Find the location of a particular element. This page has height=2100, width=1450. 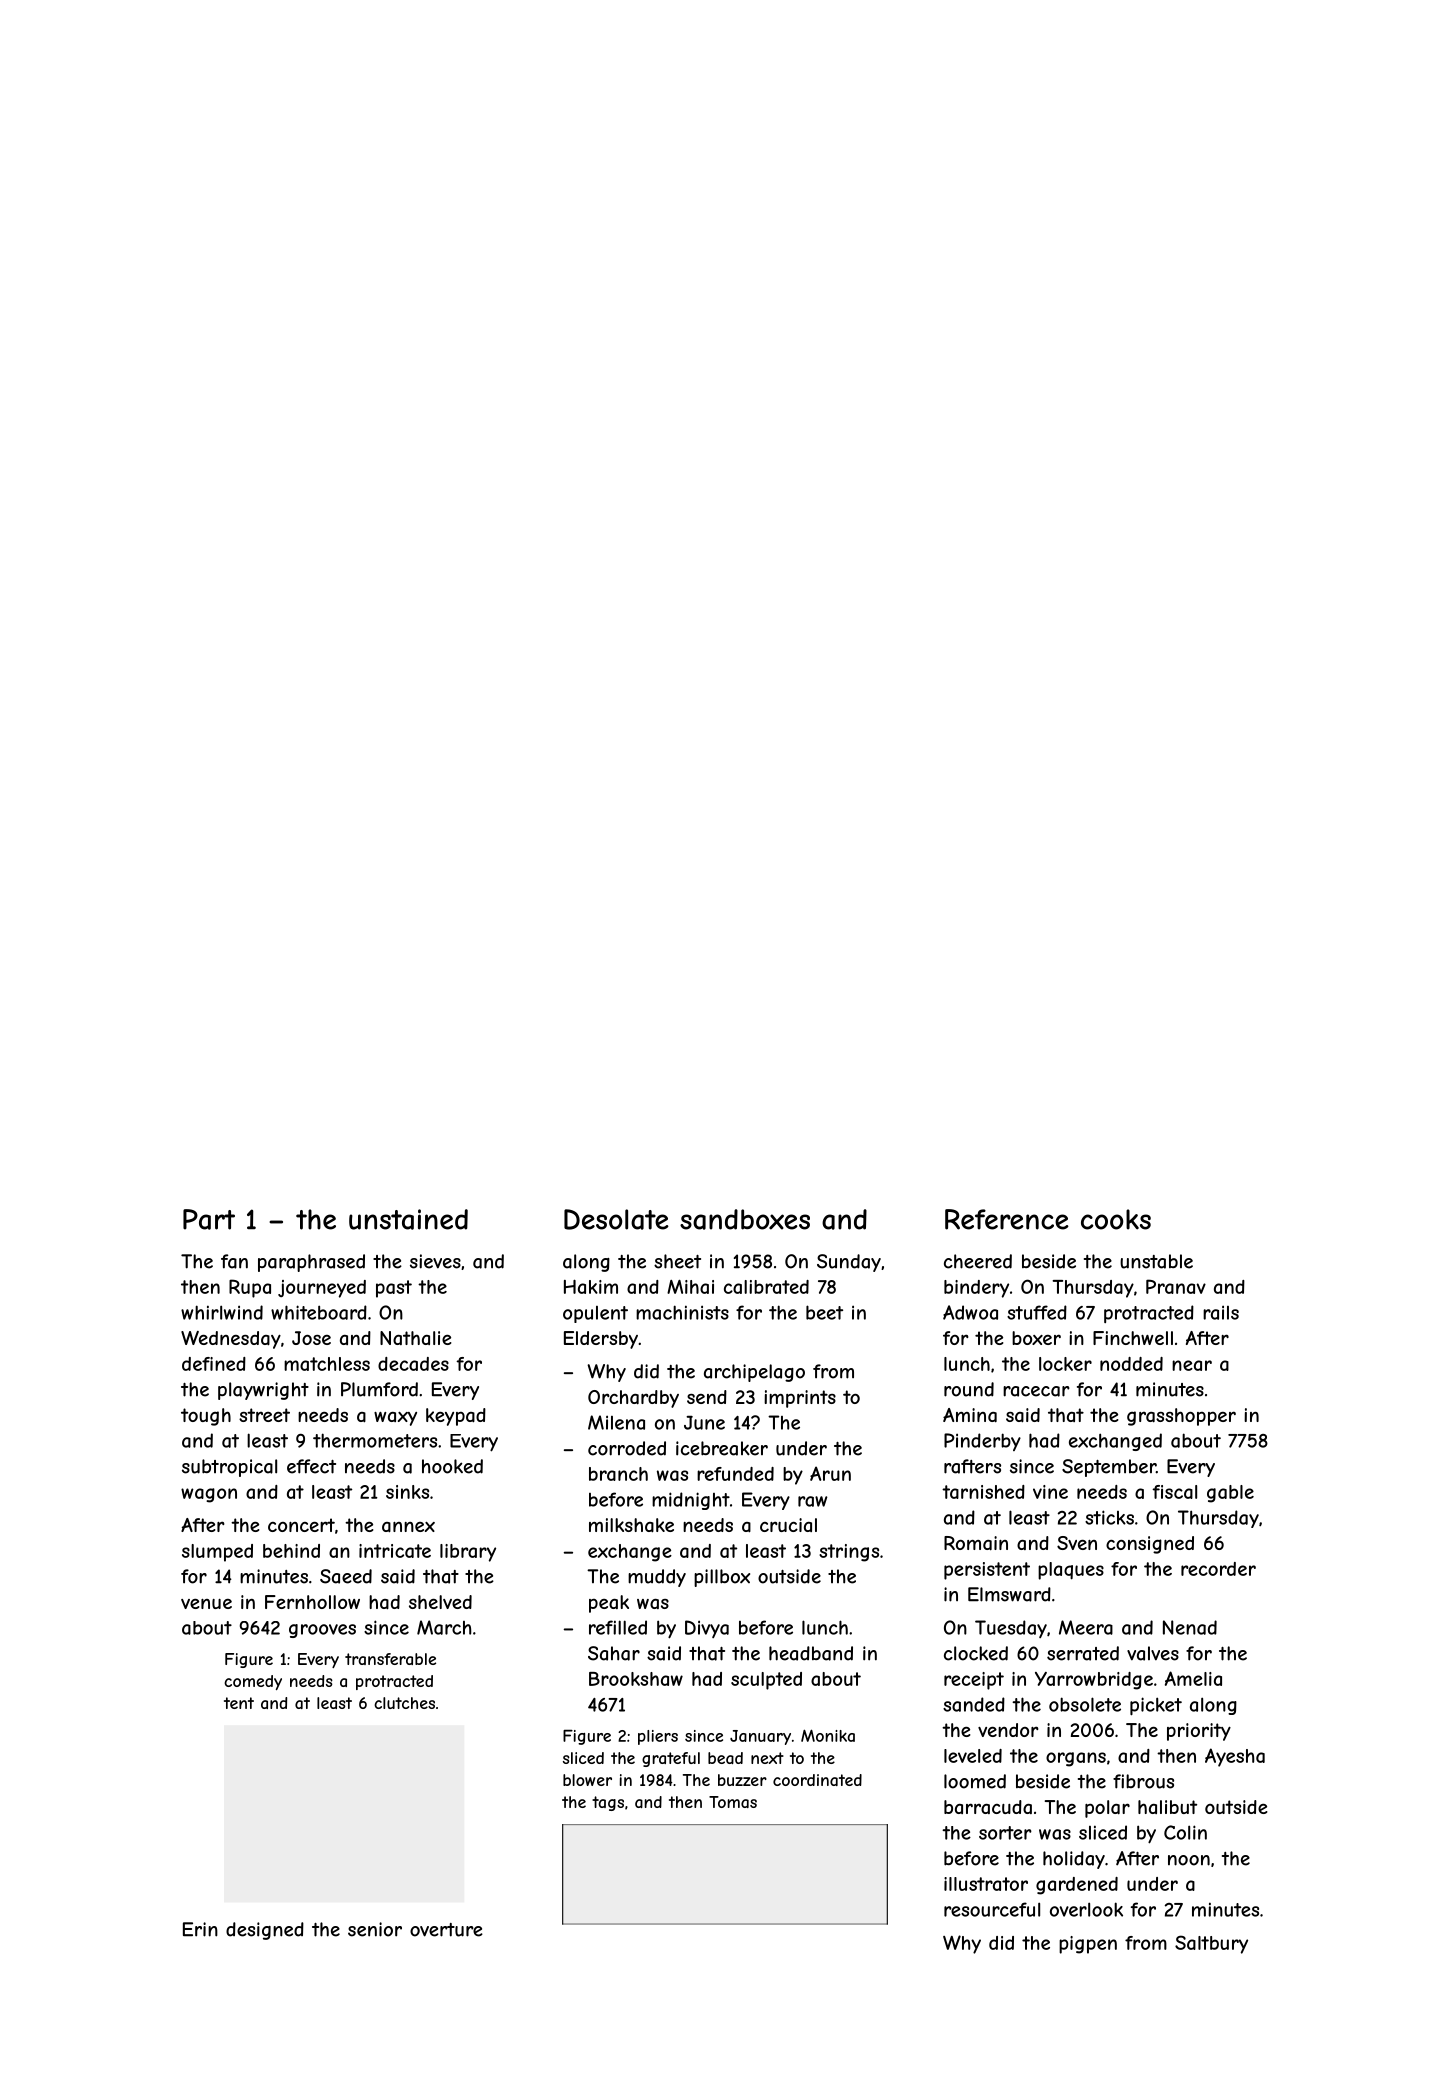

Erin is located at coordinates (200, 1929).
